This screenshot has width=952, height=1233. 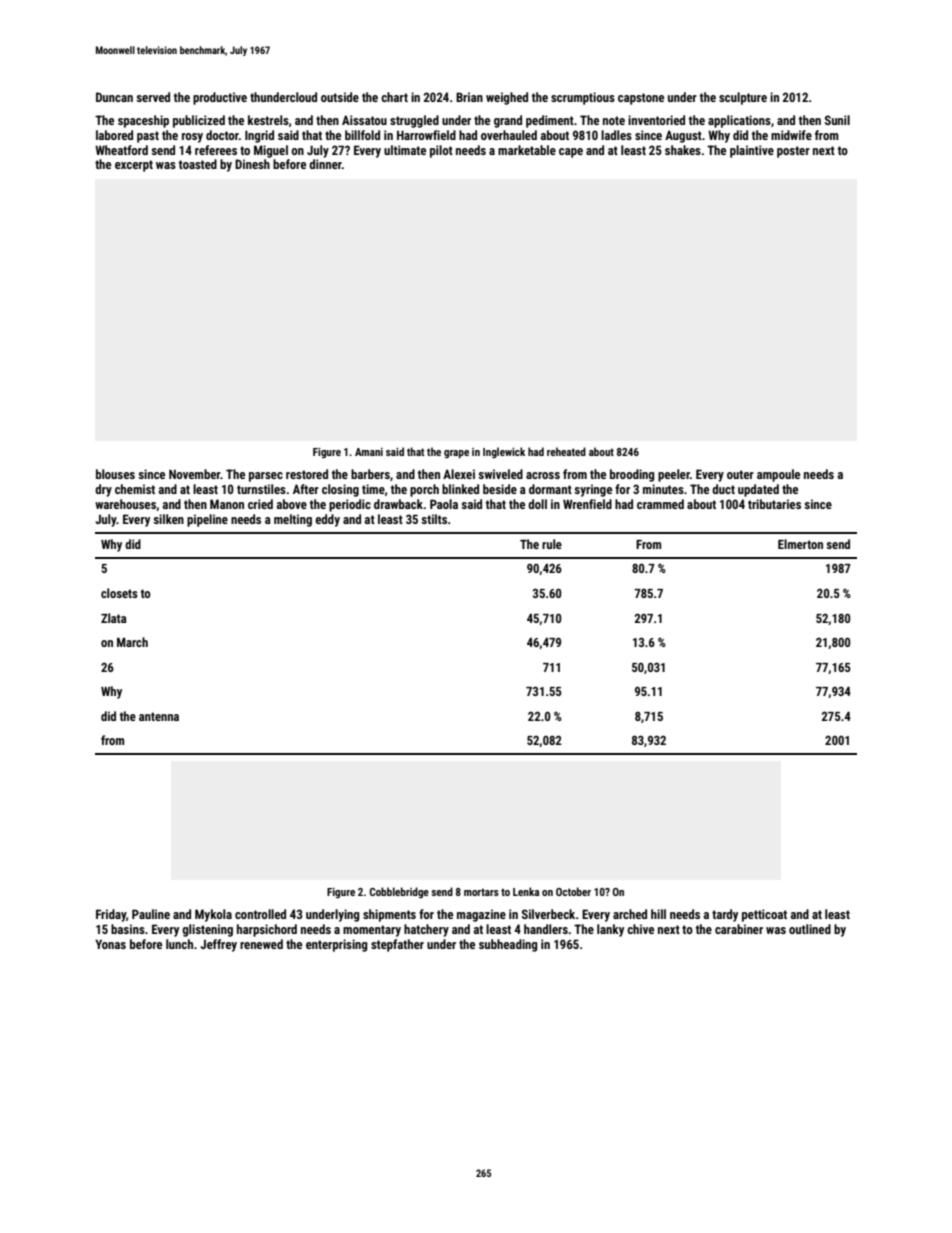 I want to click on eddy, so click(x=327, y=520).
